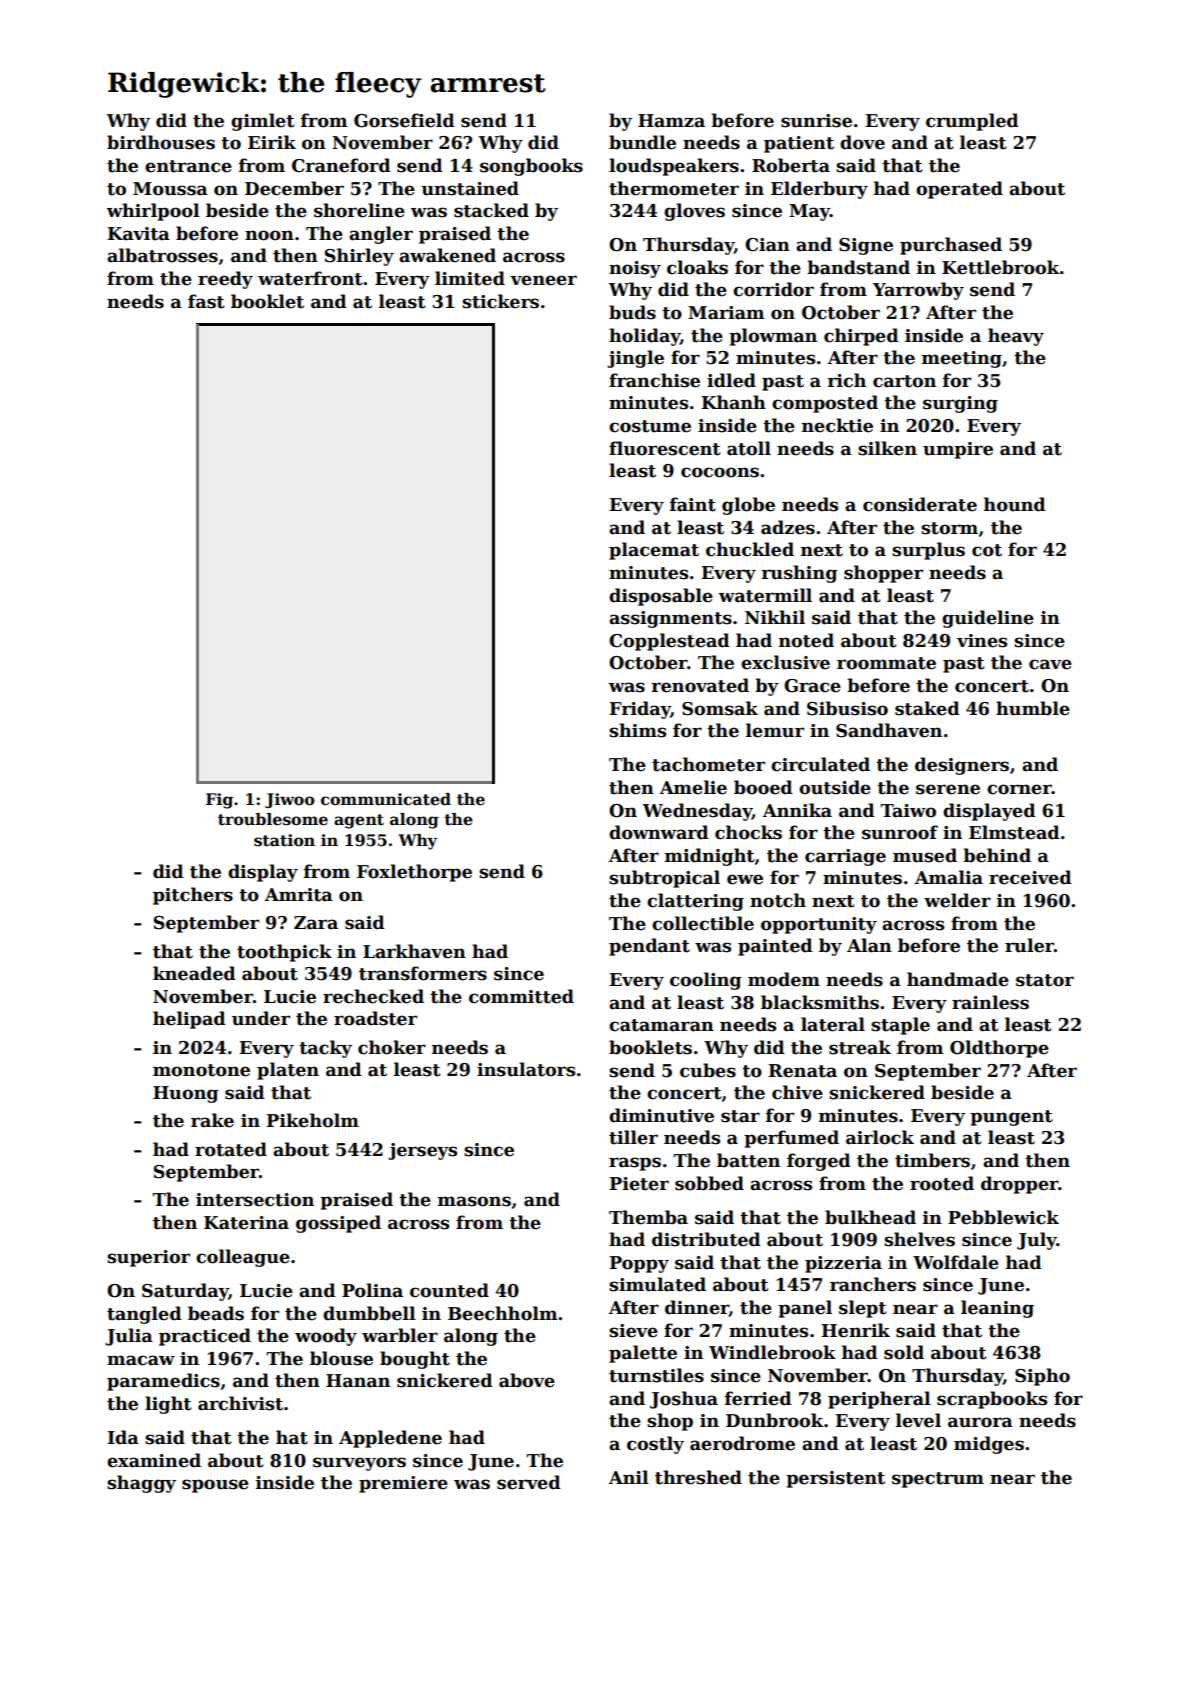 This screenshot has width=1193, height=1687. Describe the element at coordinates (414, 873) in the screenshot. I see `Foxlethorpe` at that location.
